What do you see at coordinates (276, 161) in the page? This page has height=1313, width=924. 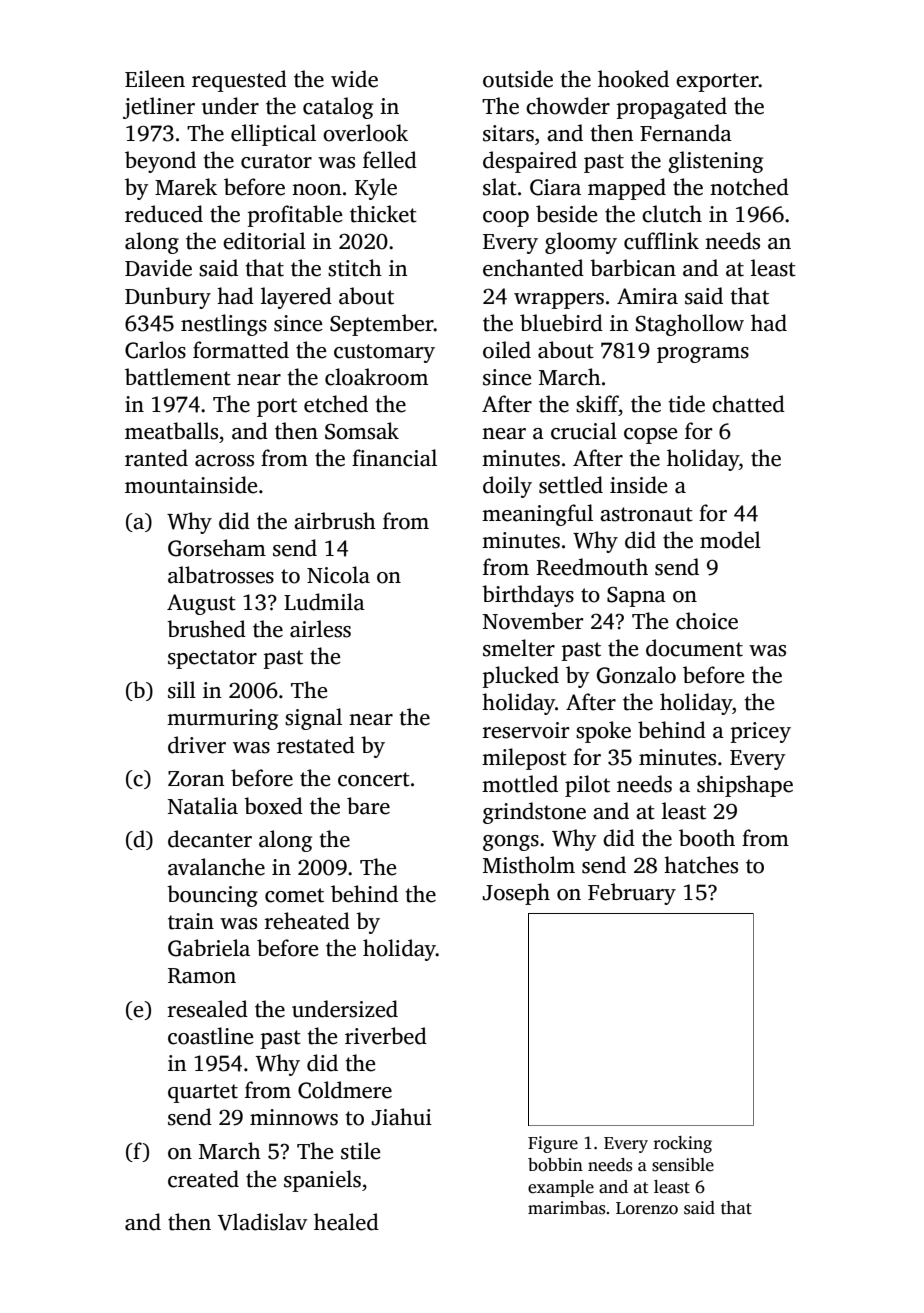 I see `curator` at bounding box center [276, 161].
